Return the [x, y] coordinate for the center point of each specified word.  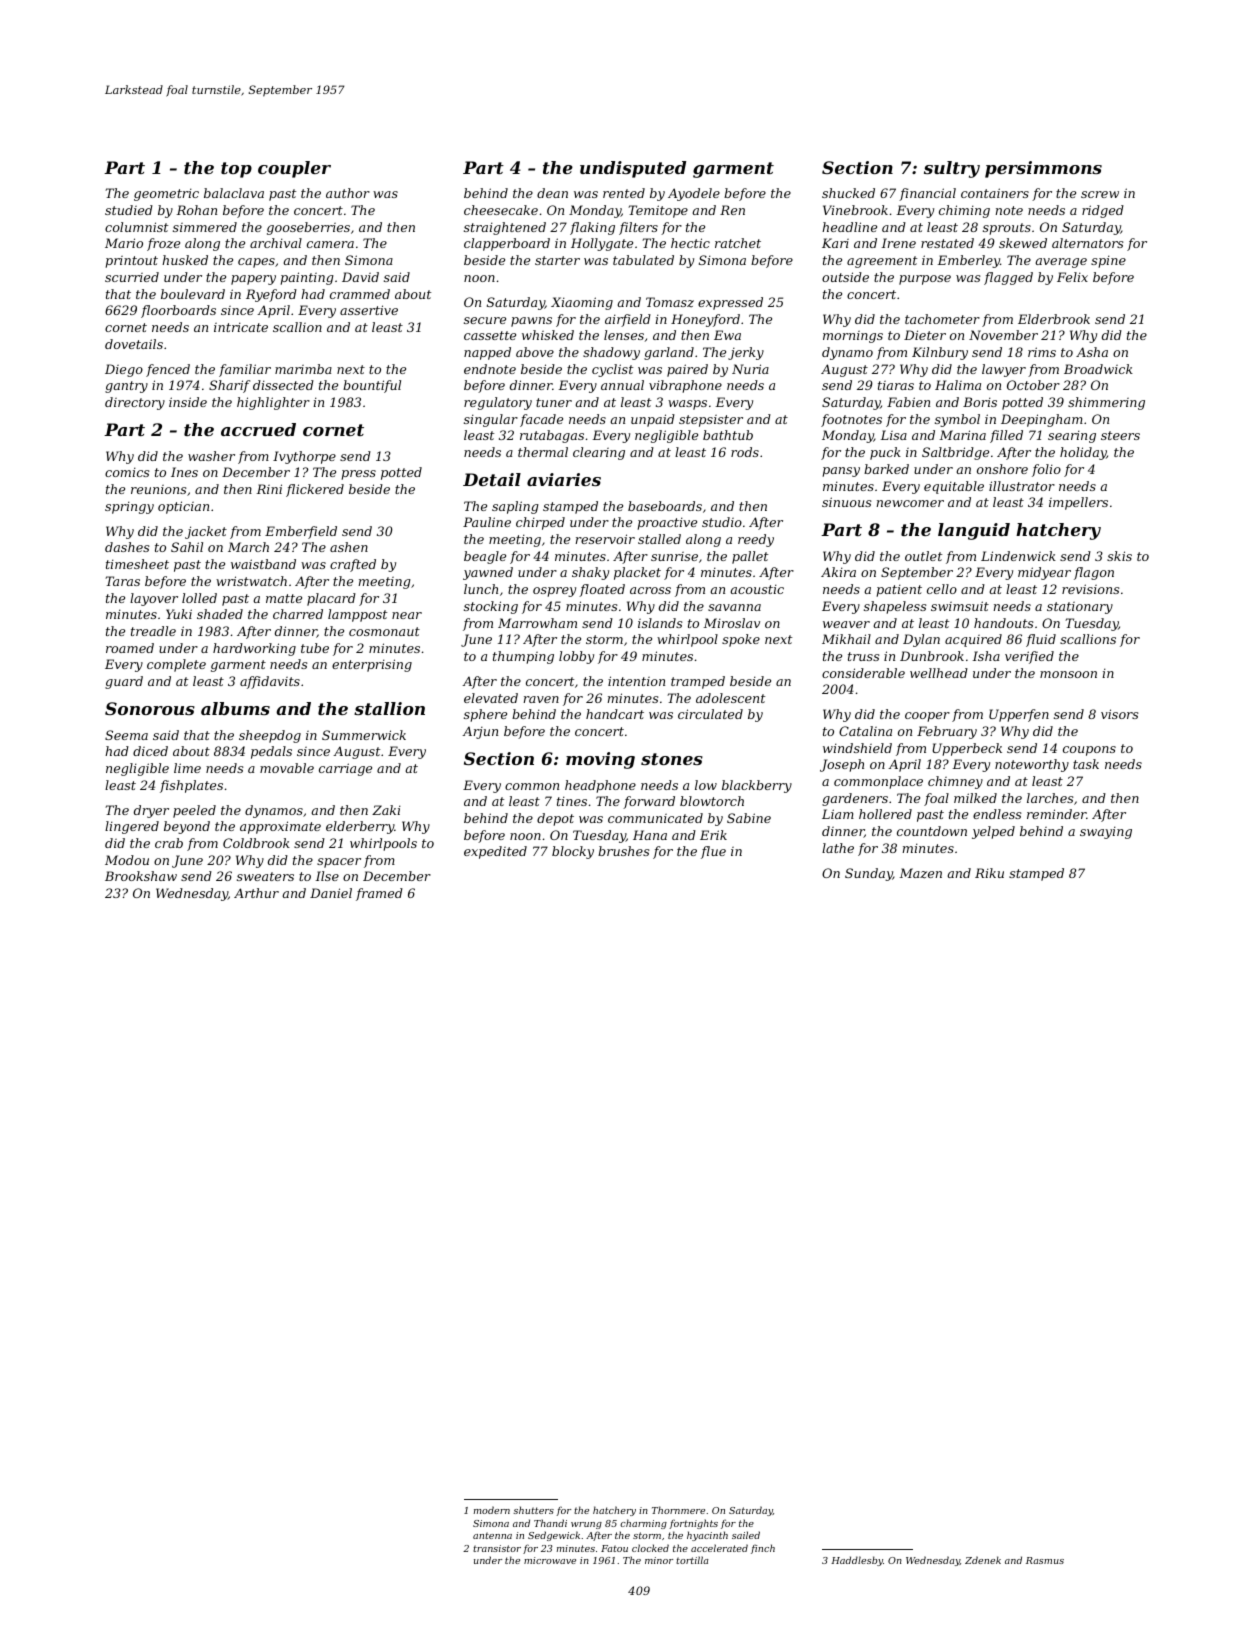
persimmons [1043, 169]
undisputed [633, 169]
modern [492, 1510]
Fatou [614, 1548]
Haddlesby [857, 1561]
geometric [166, 194]
